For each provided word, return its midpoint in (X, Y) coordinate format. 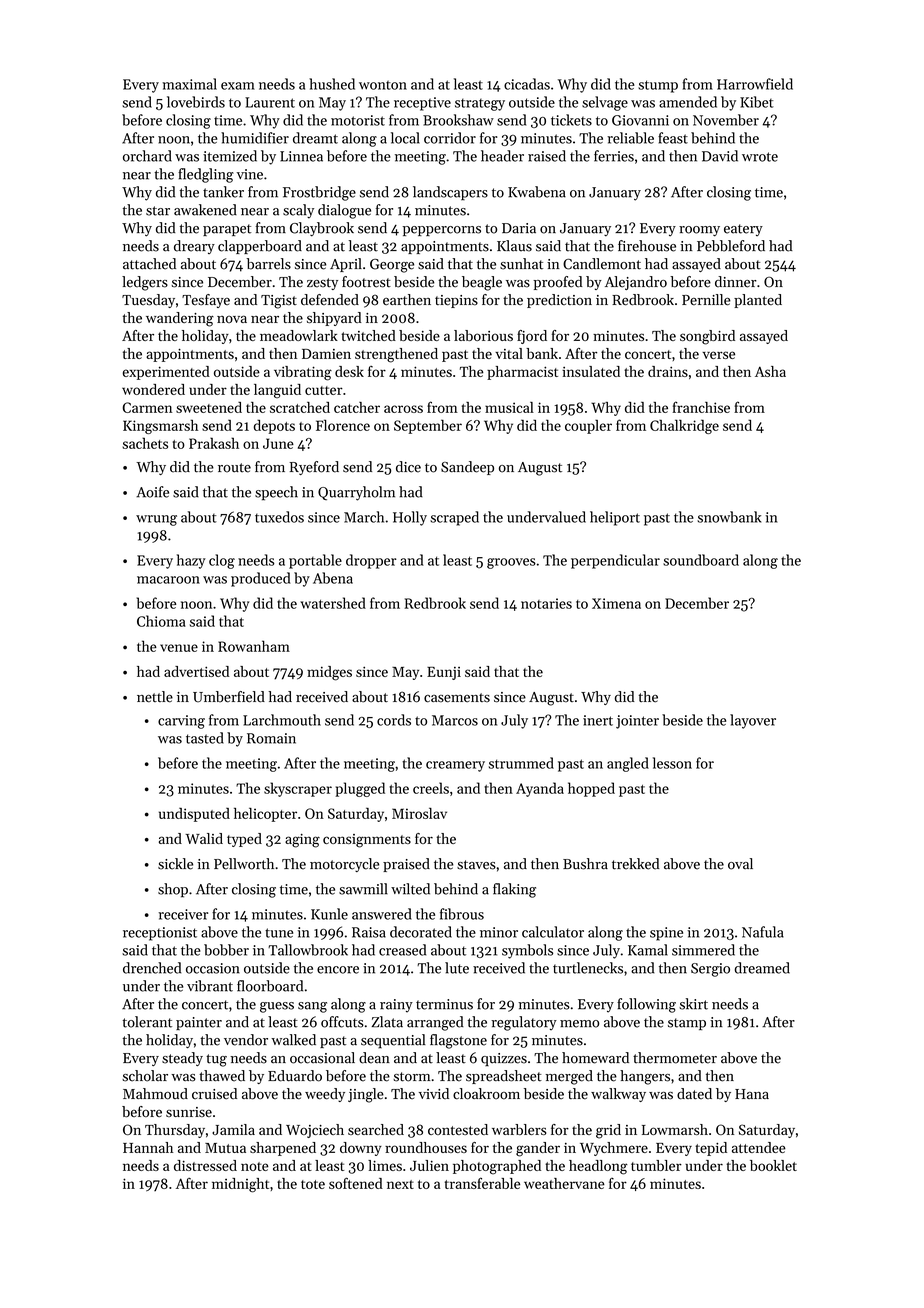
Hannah (148, 1147)
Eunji (444, 673)
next (400, 1184)
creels (431, 788)
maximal (189, 84)
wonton (383, 85)
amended (688, 102)
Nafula (763, 932)
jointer (637, 722)
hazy (191, 561)
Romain (271, 738)
